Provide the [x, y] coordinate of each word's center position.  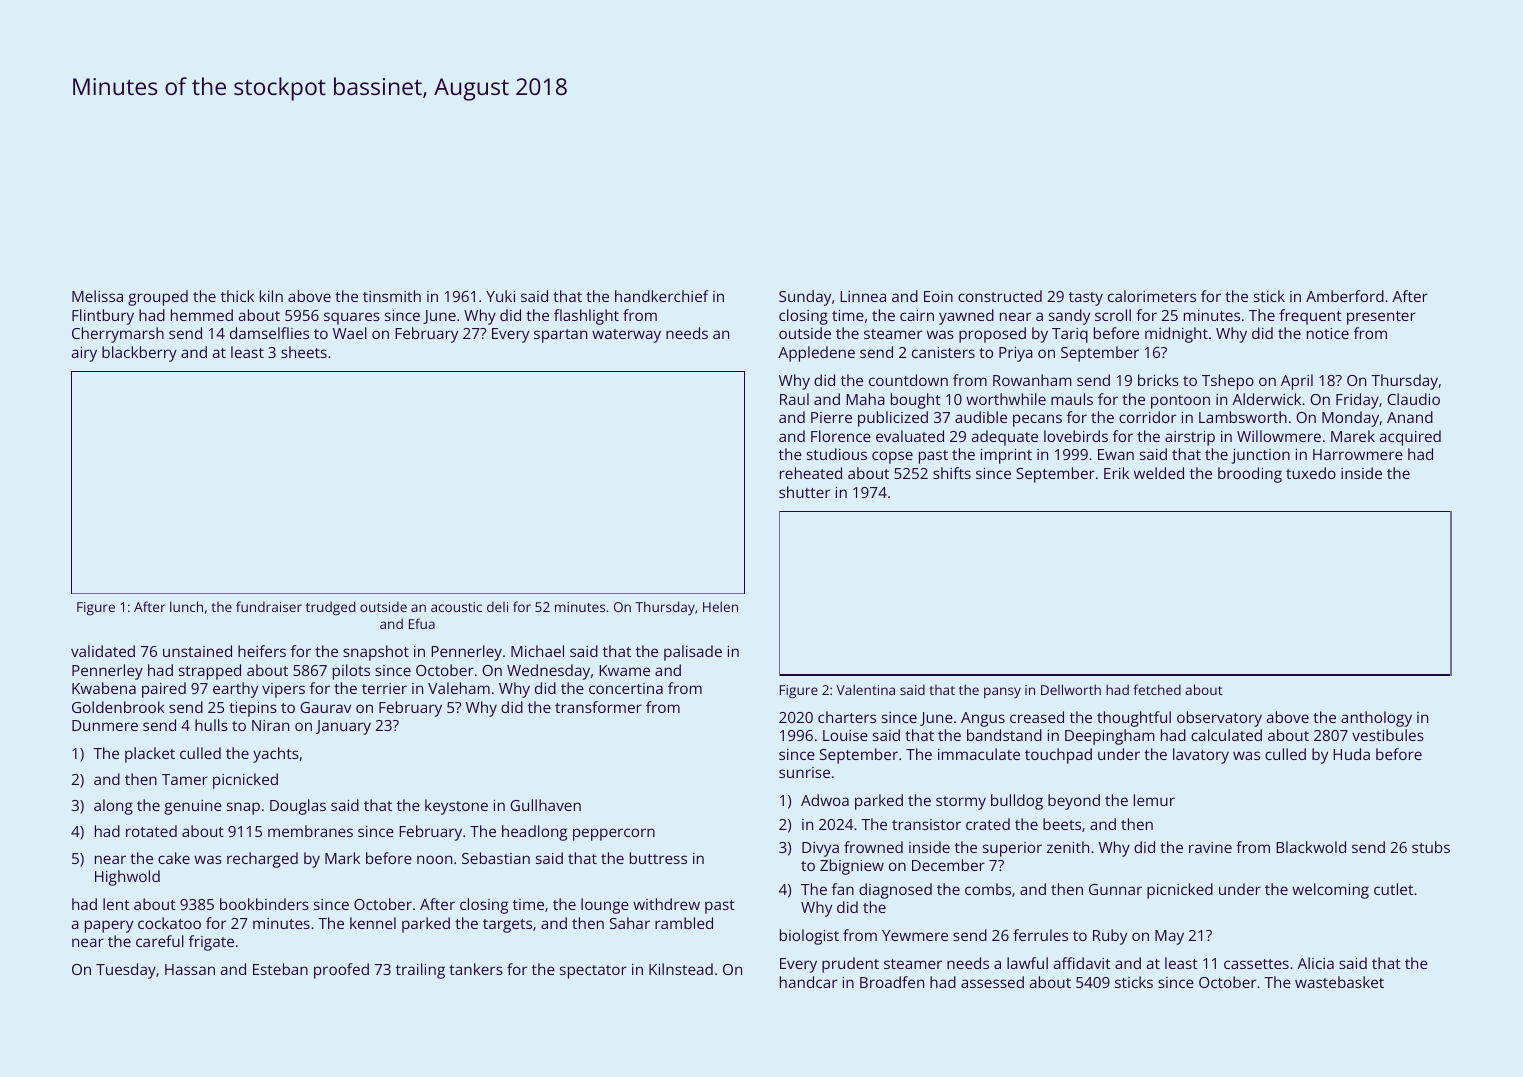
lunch [186, 606]
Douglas [298, 807]
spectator [593, 972]
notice [1328, 333]
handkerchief [662, 296]
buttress [658, 858]
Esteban [280, 969]
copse [892, 457]
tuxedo [1311, 473]
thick [237, 296]
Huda [1351, 754]
